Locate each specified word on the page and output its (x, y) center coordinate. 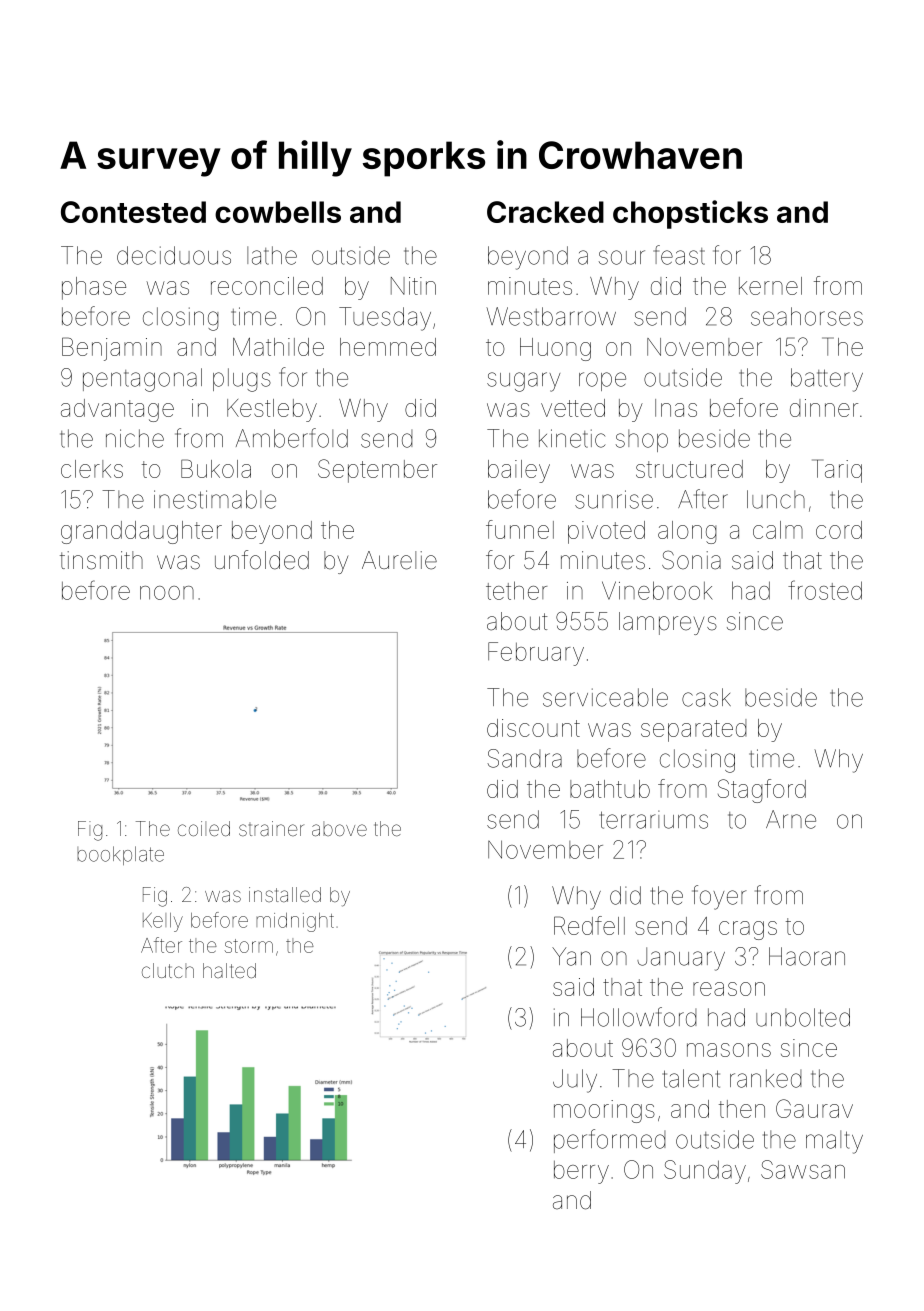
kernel (770, 286)
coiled (204, 828)
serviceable (605, 697)
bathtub (610, 789)
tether (516, 590)
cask (706, 697)
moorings (604, 1111)
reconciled (267, 286)
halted (229, 970)
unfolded (262, 560)
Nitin (413, 286)
